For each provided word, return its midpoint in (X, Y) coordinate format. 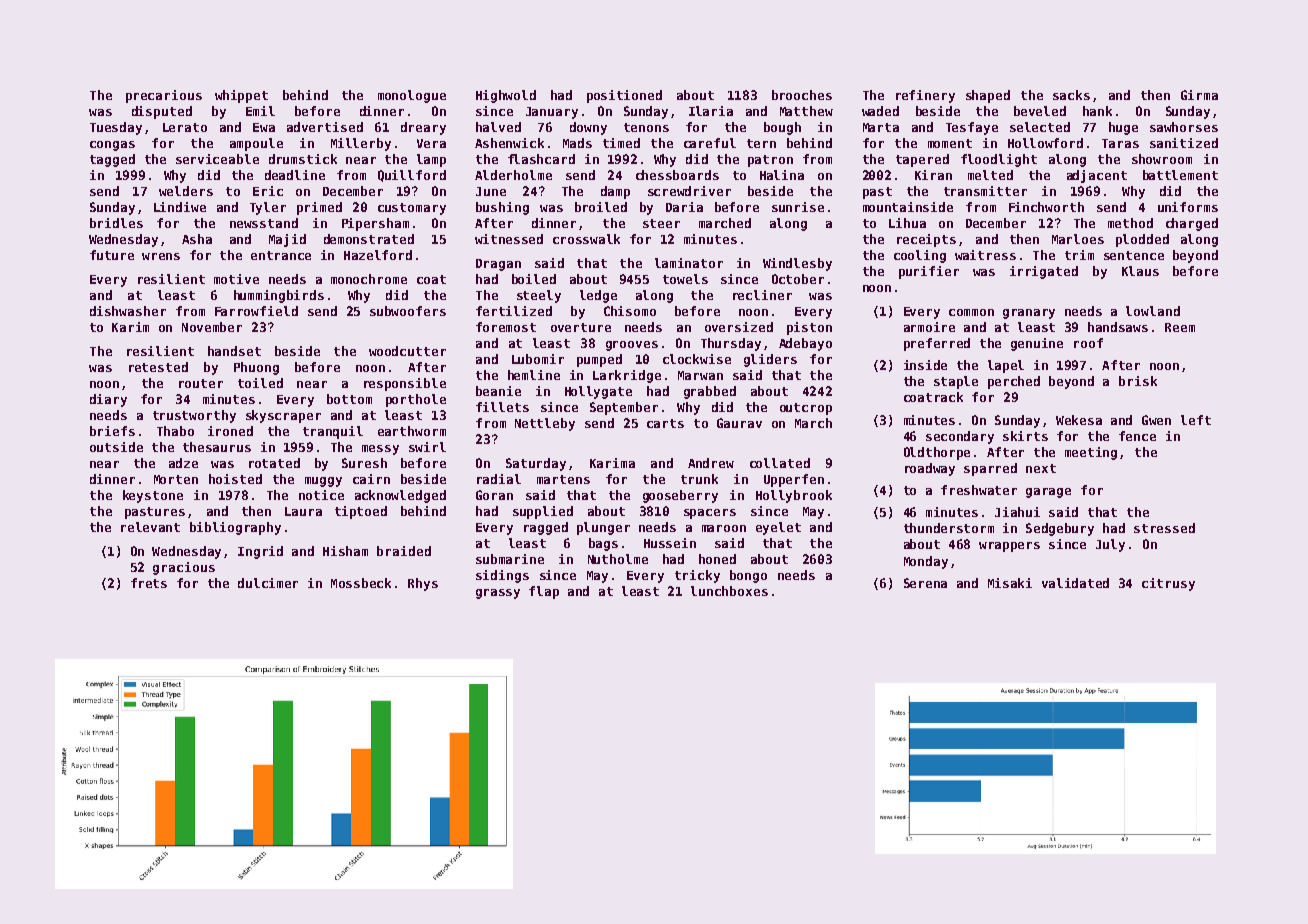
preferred (937, 344)
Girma (1199, 95)
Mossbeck (361, 583)
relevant (150, 527)
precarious (164, 96)
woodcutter (407, 351)
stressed (1164, 528)
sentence (1134, 255)
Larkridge (627, 376)
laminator (689, 263)
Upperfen (794, 480)
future (112, 255)
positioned (624, 96)
